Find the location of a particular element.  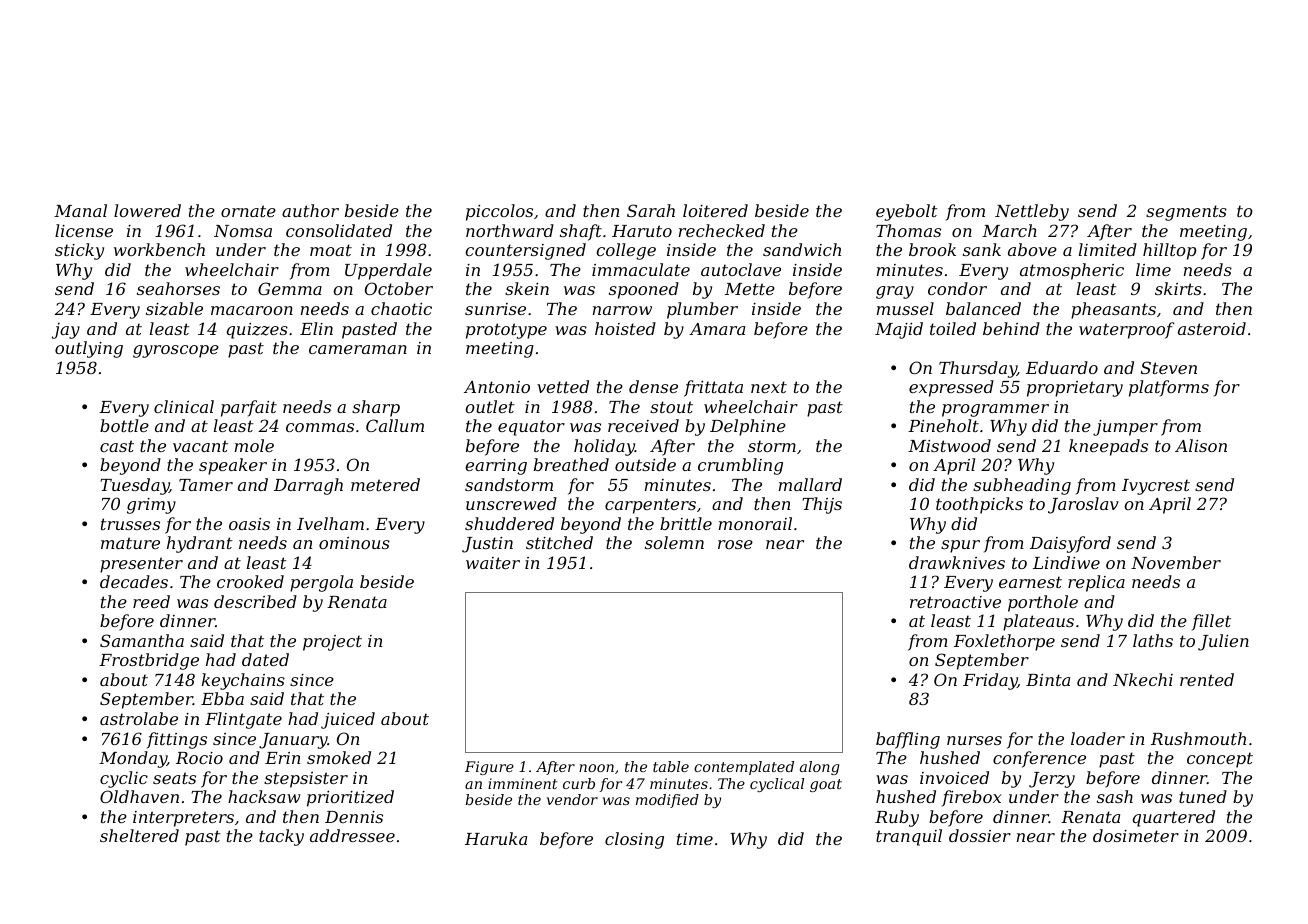

contemplated is located at coordinates (744, 768).
